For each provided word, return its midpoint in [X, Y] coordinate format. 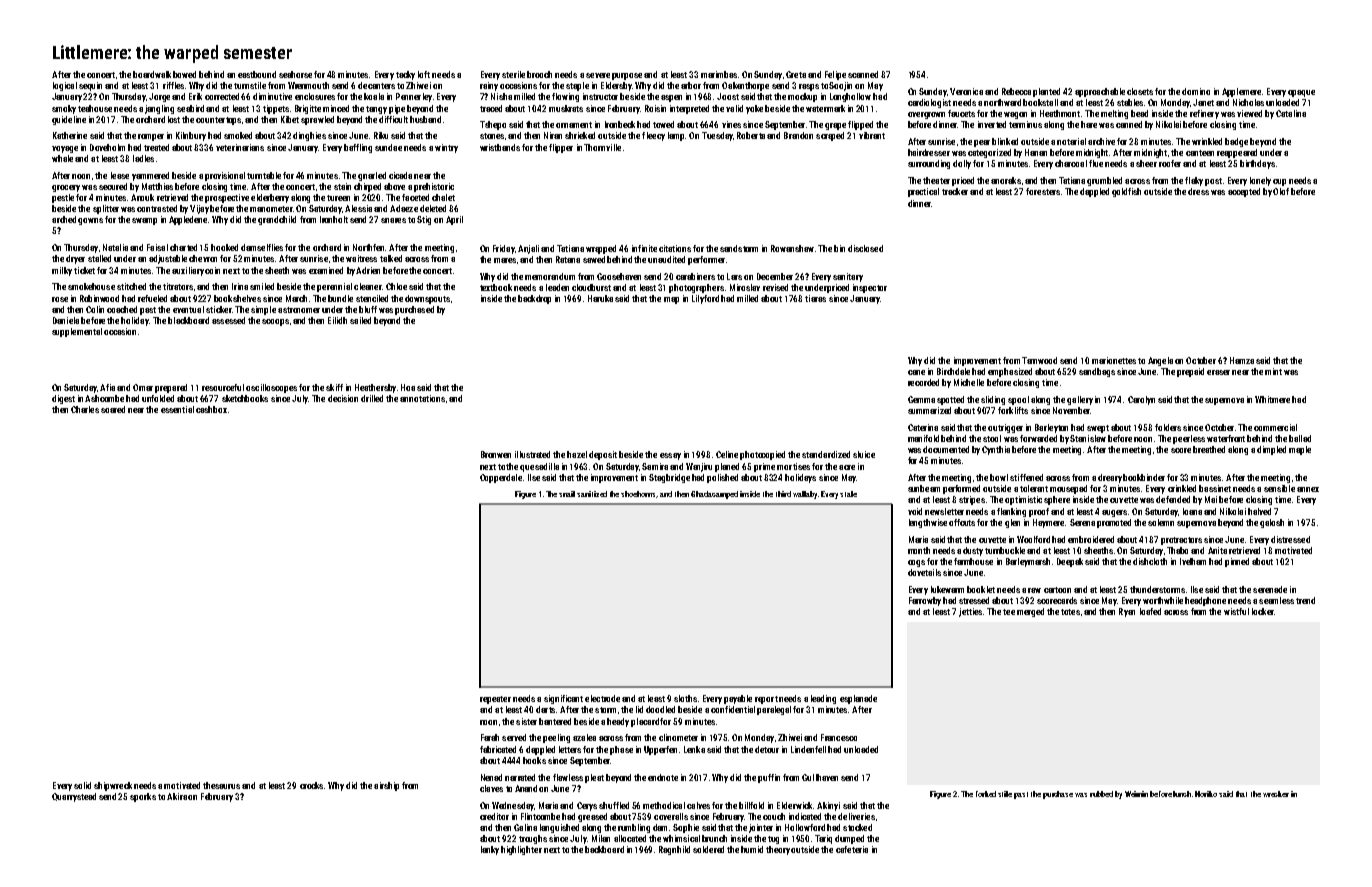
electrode [602, 698]
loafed [1150, 611]
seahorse [295, 74]
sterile [513, 74]
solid [82, 785]
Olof [1281, 191]
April [454, 220]
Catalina [1291, 113]
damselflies [262, 247]
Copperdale [501, 478]
